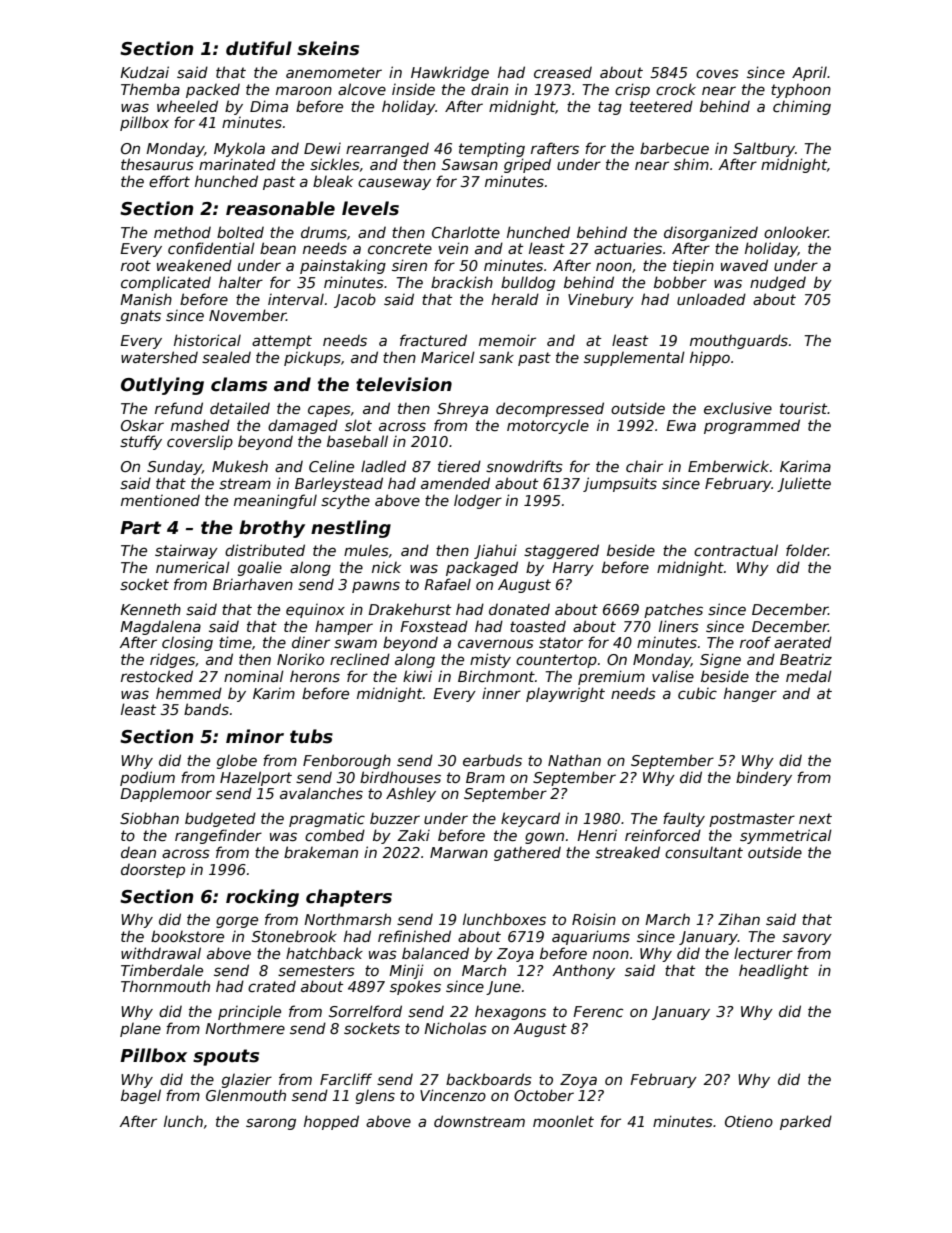 This image has height=1233, width=952. Describe the element at coordinates (249, 1012) in the image. I see `principle` at that location.
